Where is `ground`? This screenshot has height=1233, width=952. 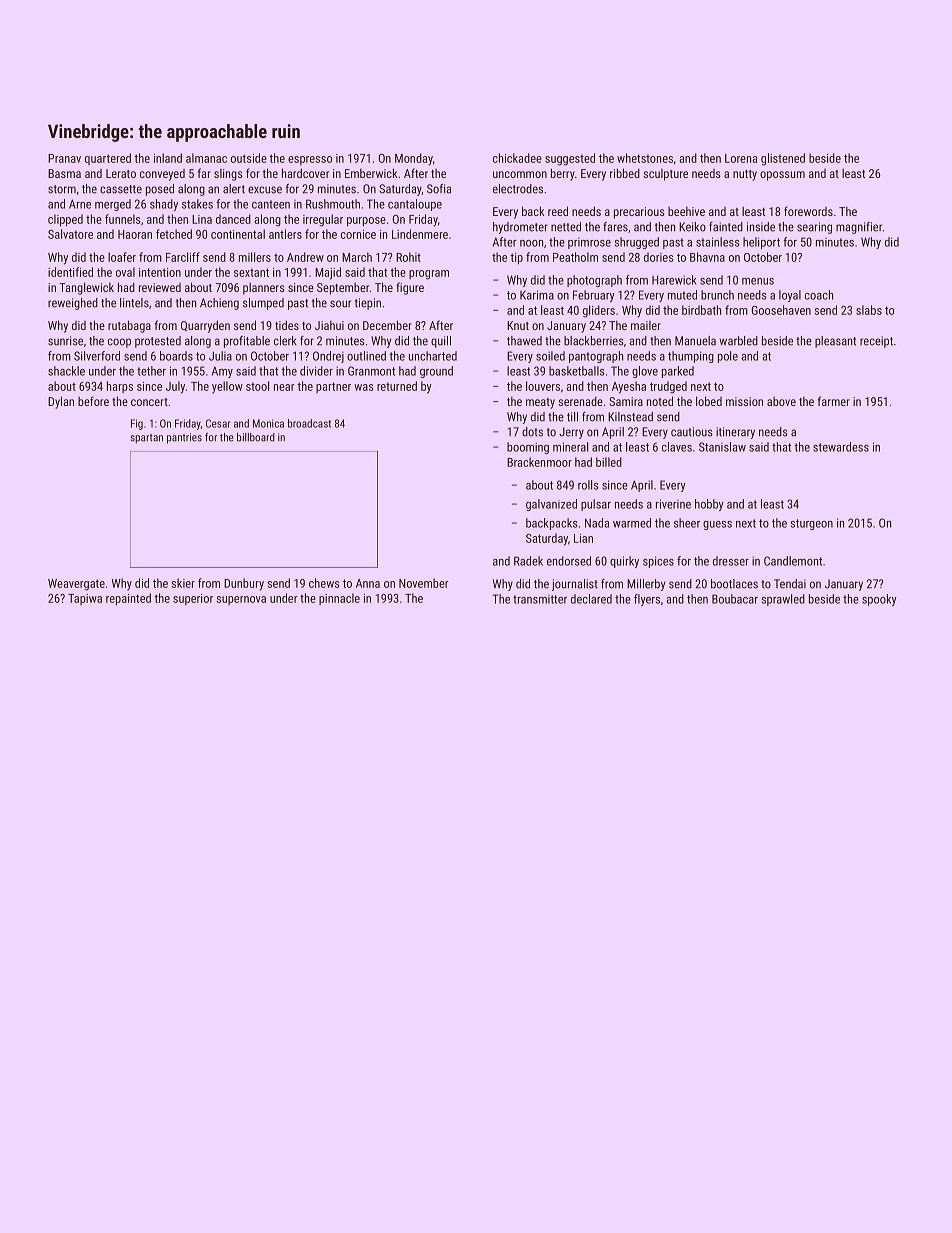
ground is located at coordinates (436, 372).
